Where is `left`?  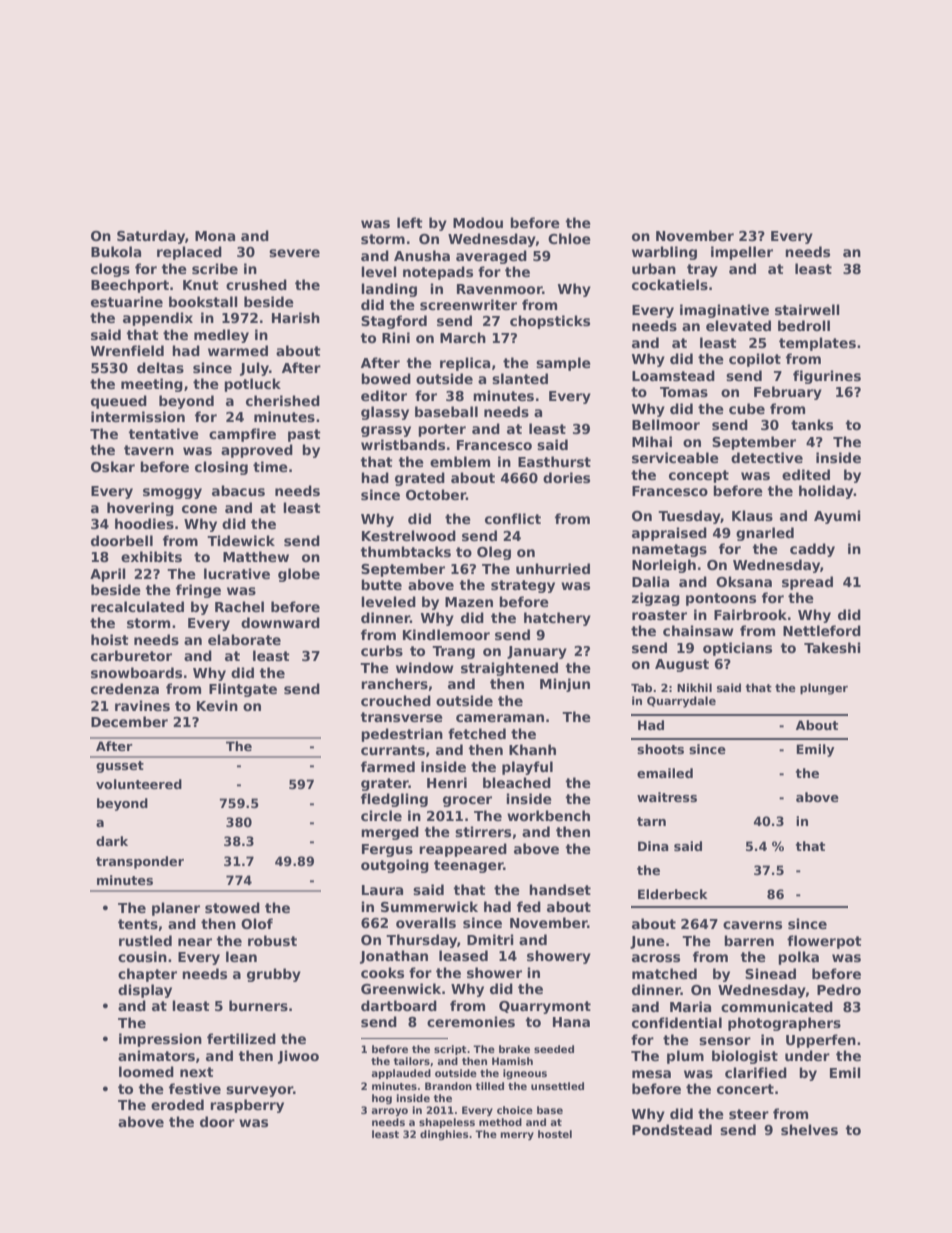 left is located at coordinates (410, 222).
